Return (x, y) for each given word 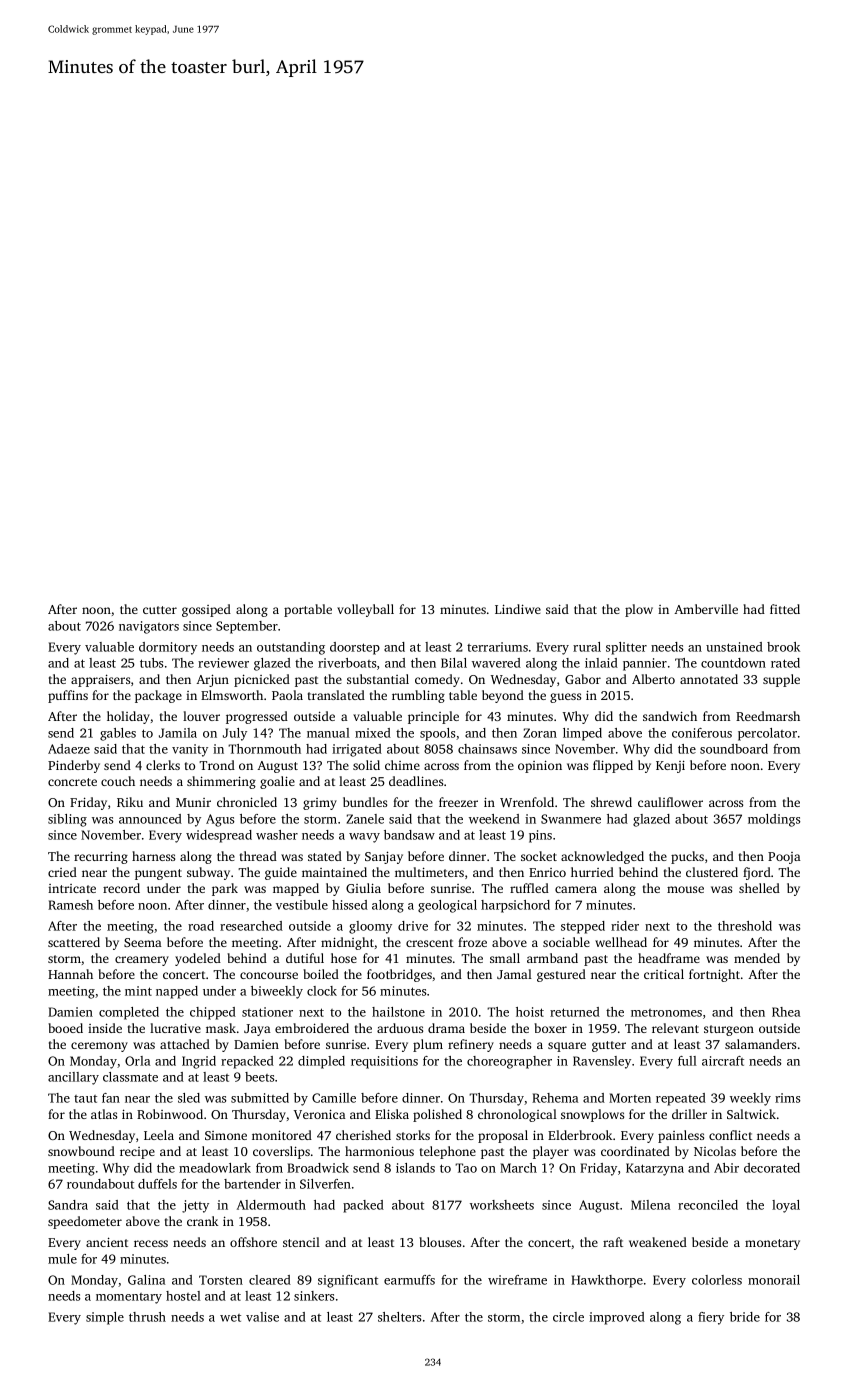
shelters (399, 1317)
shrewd (611, 802)
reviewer (223, 663)
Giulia (363, 888)
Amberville (706, 609)
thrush (147, 1317)
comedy (437, 680)
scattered (74, 942)
